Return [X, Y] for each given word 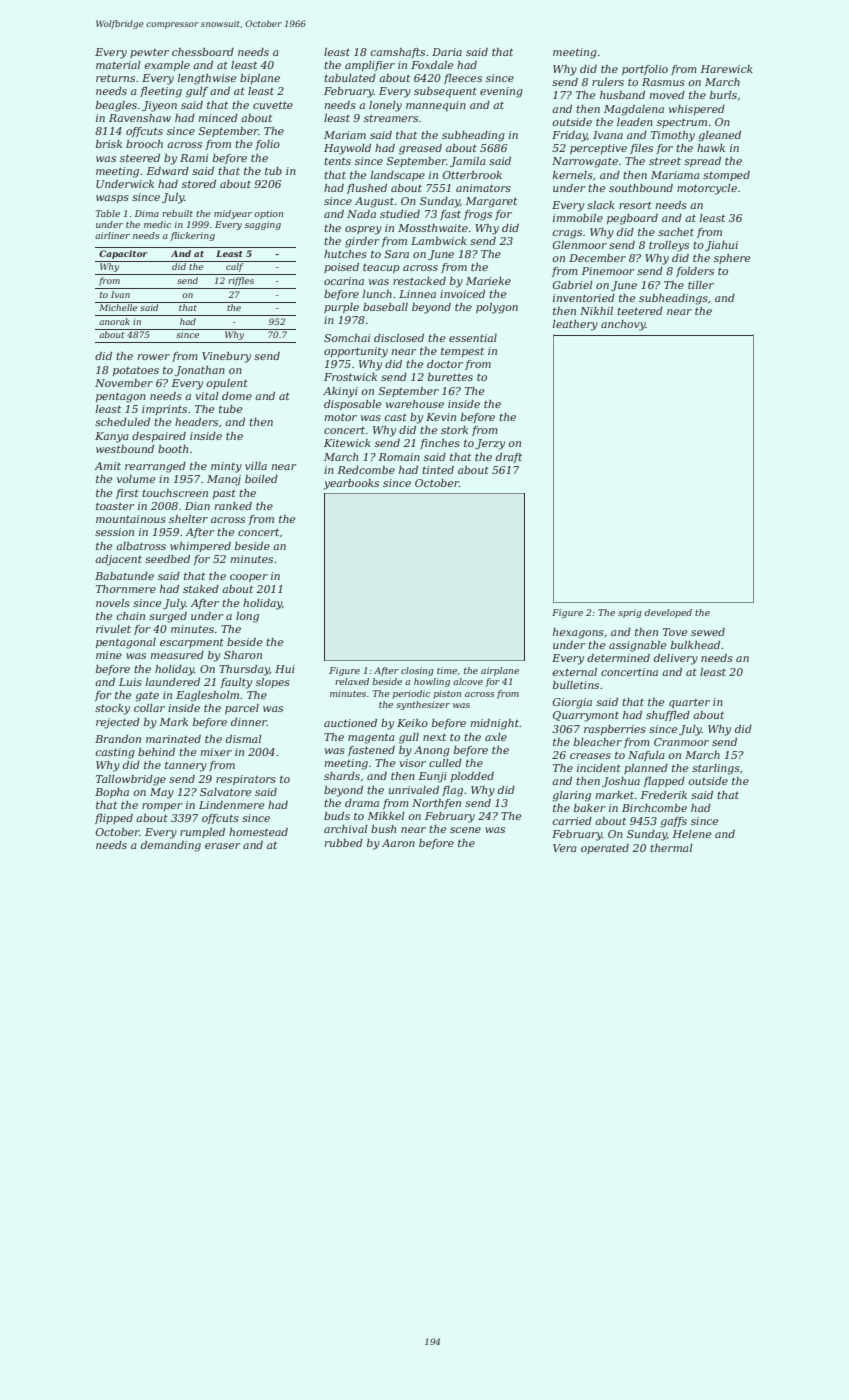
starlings [716, 769]
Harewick [726, 69]
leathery [575, 325]
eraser [222, 846]
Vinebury [226, 357]
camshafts [397, 53]
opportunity [356, 352]
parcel [242, 709]
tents [337, 161]
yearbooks [351, 484]
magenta [371, 738]
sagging [263, 225]
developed [668, 613]
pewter [149, 53]
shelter [188, 519]
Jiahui [721, 246]
